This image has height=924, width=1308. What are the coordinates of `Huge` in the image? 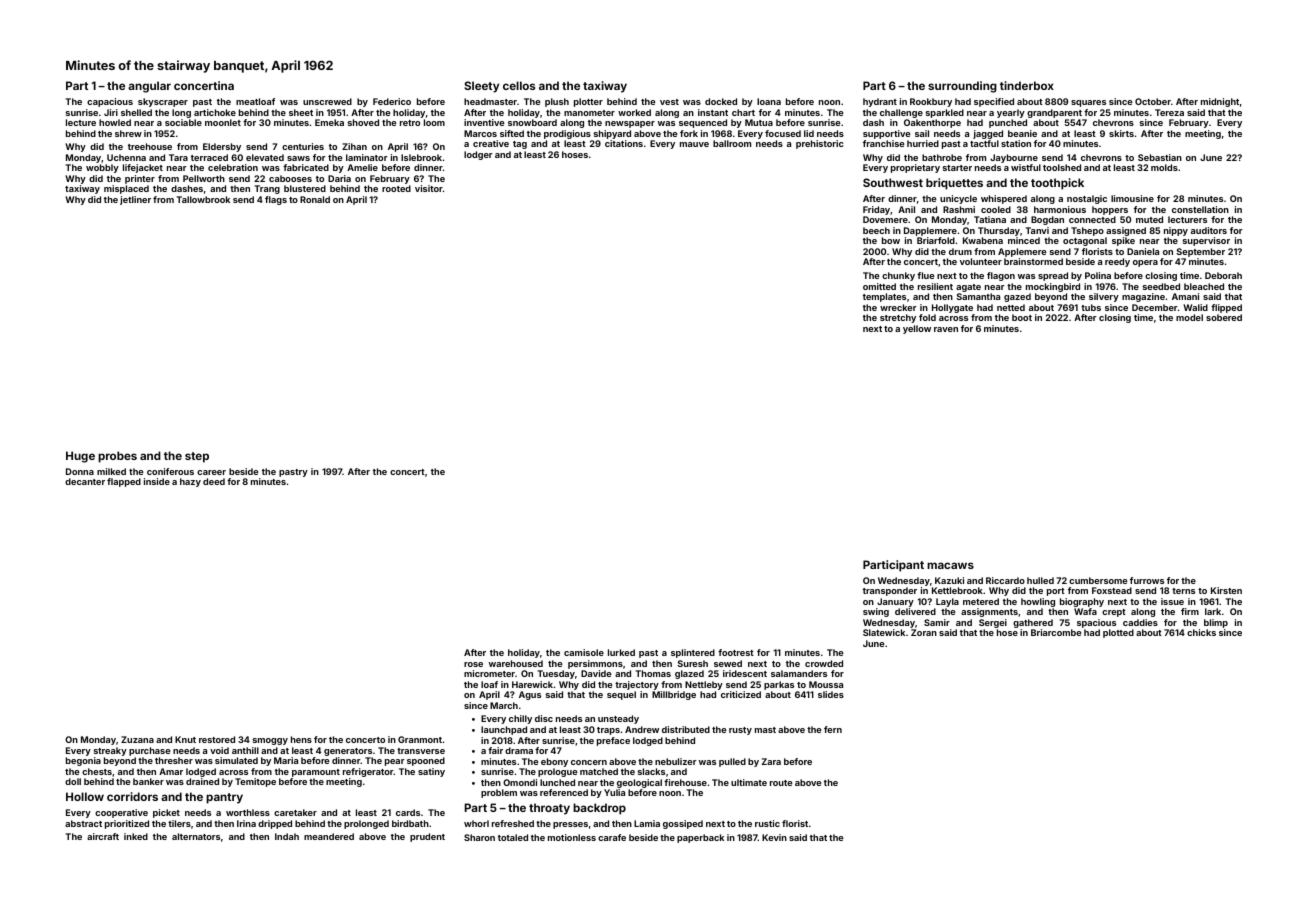 It's located at (80, 457).
